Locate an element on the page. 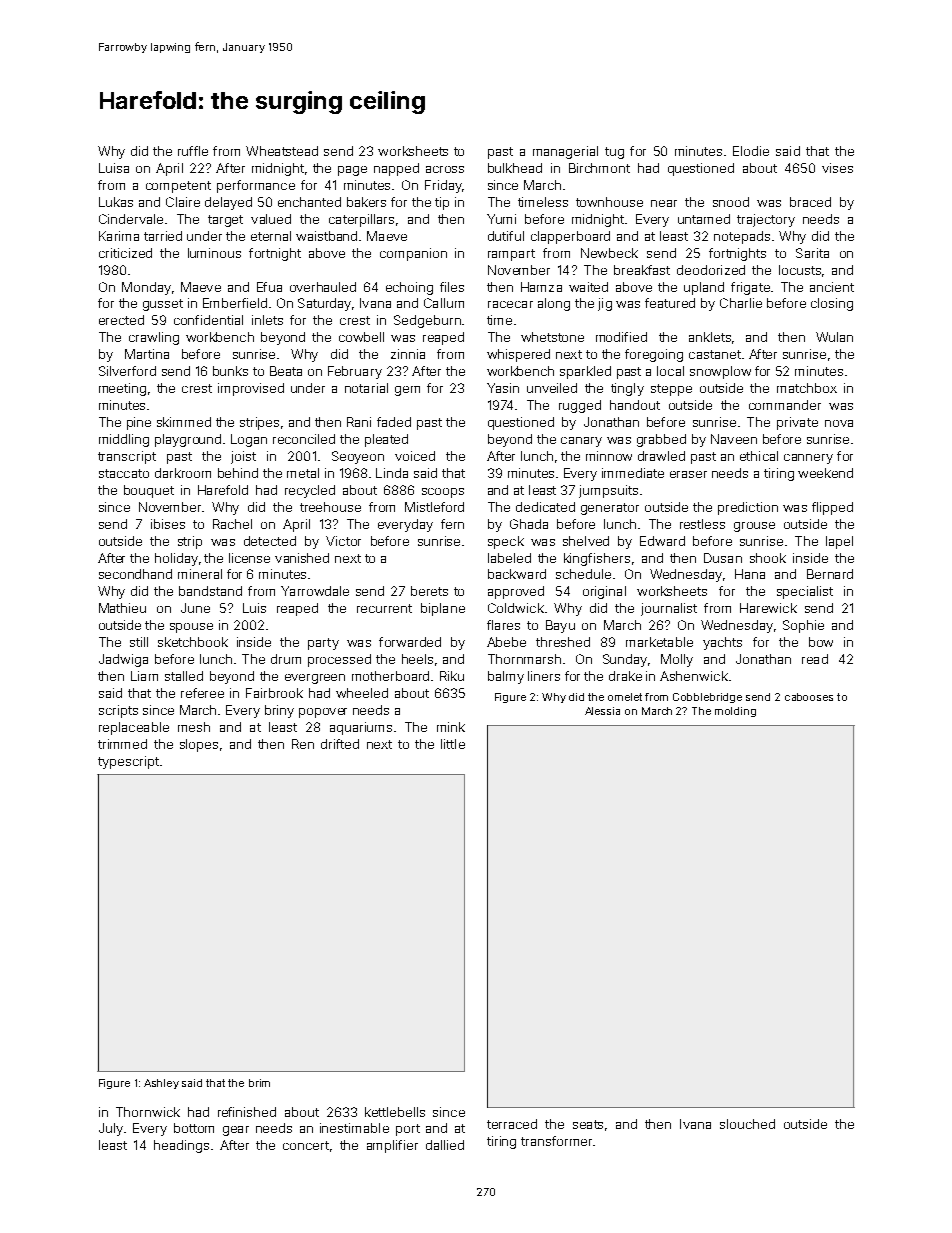 The image size is (952, 1233). mink is located at coordinates (451, 727).
